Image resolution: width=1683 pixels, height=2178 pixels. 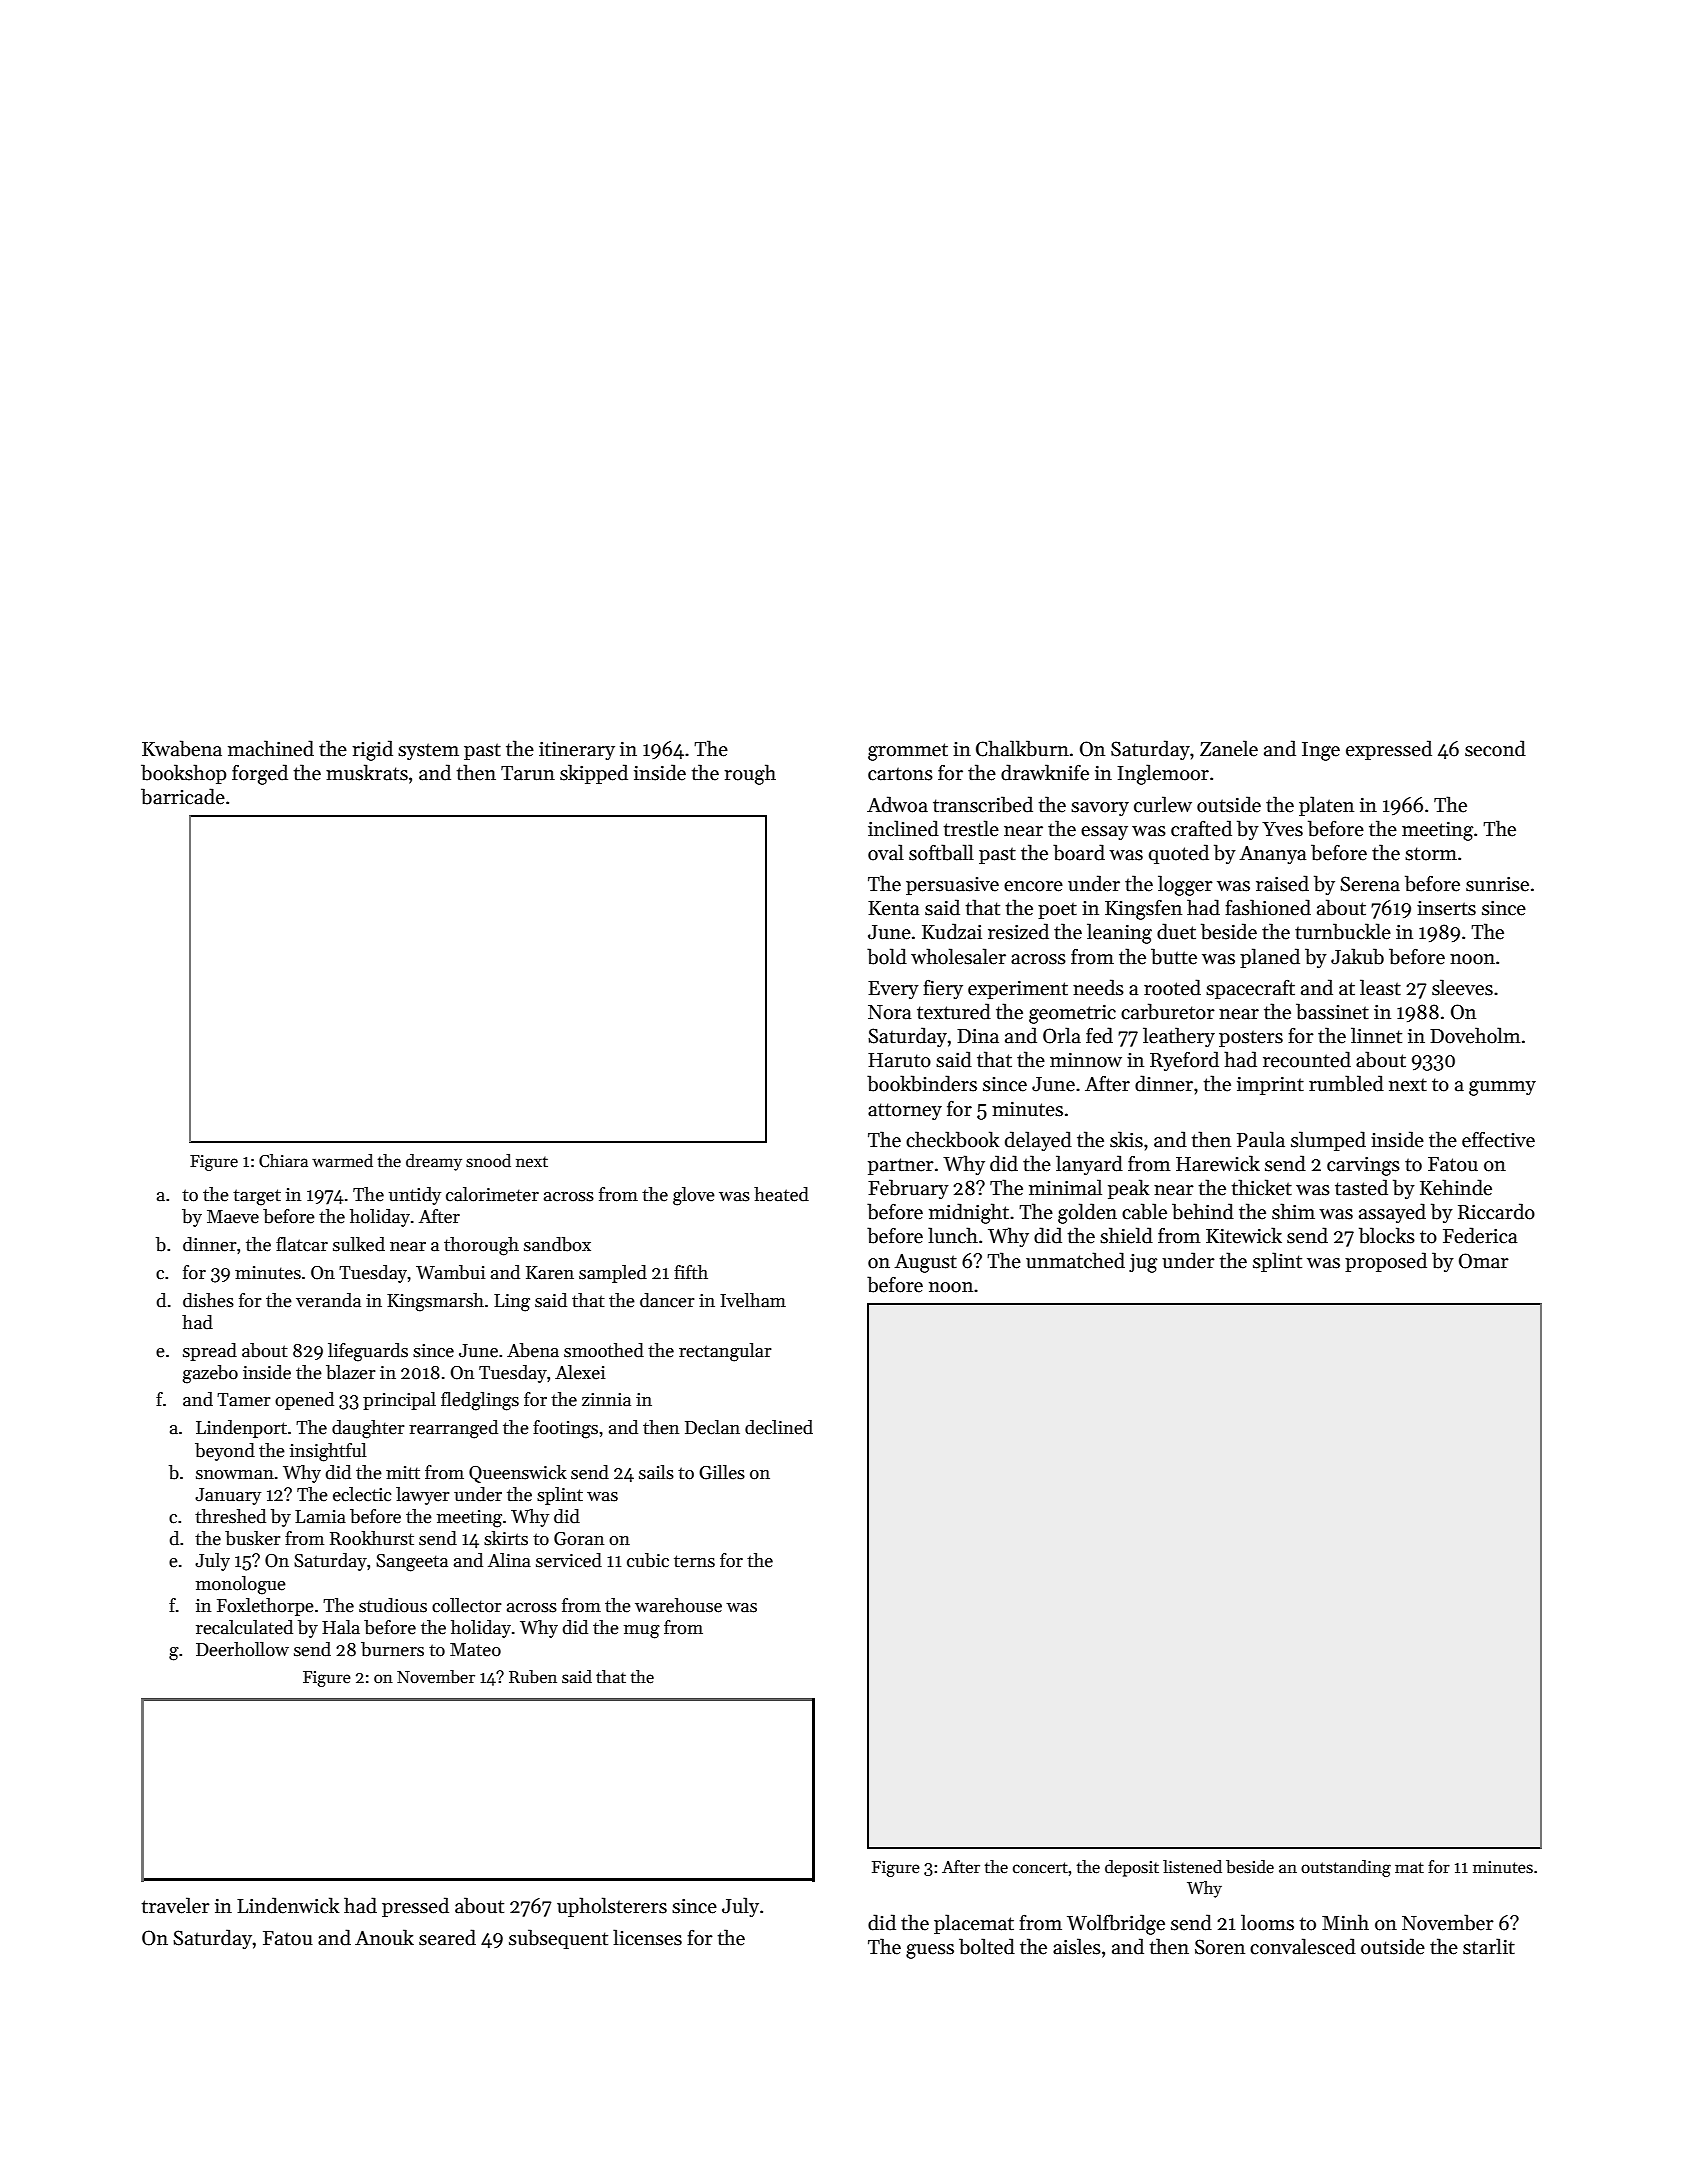 What do you see at coordinates (612, 1907) in the screenshot?
I see `upholsterers` at bounding box center [612, 1907].
